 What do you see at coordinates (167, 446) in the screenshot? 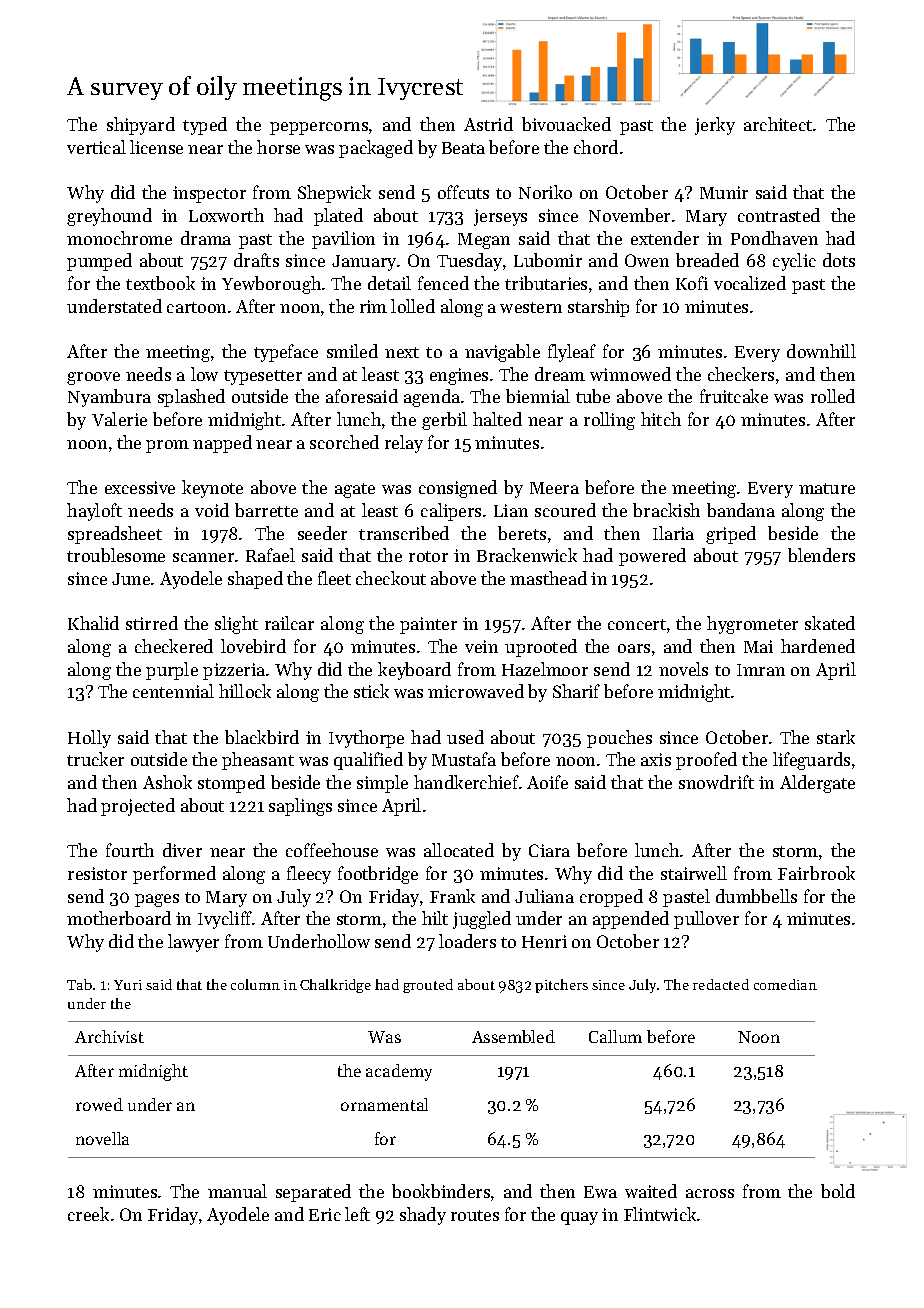
I see `prom` at bounding box center [167, 446].
